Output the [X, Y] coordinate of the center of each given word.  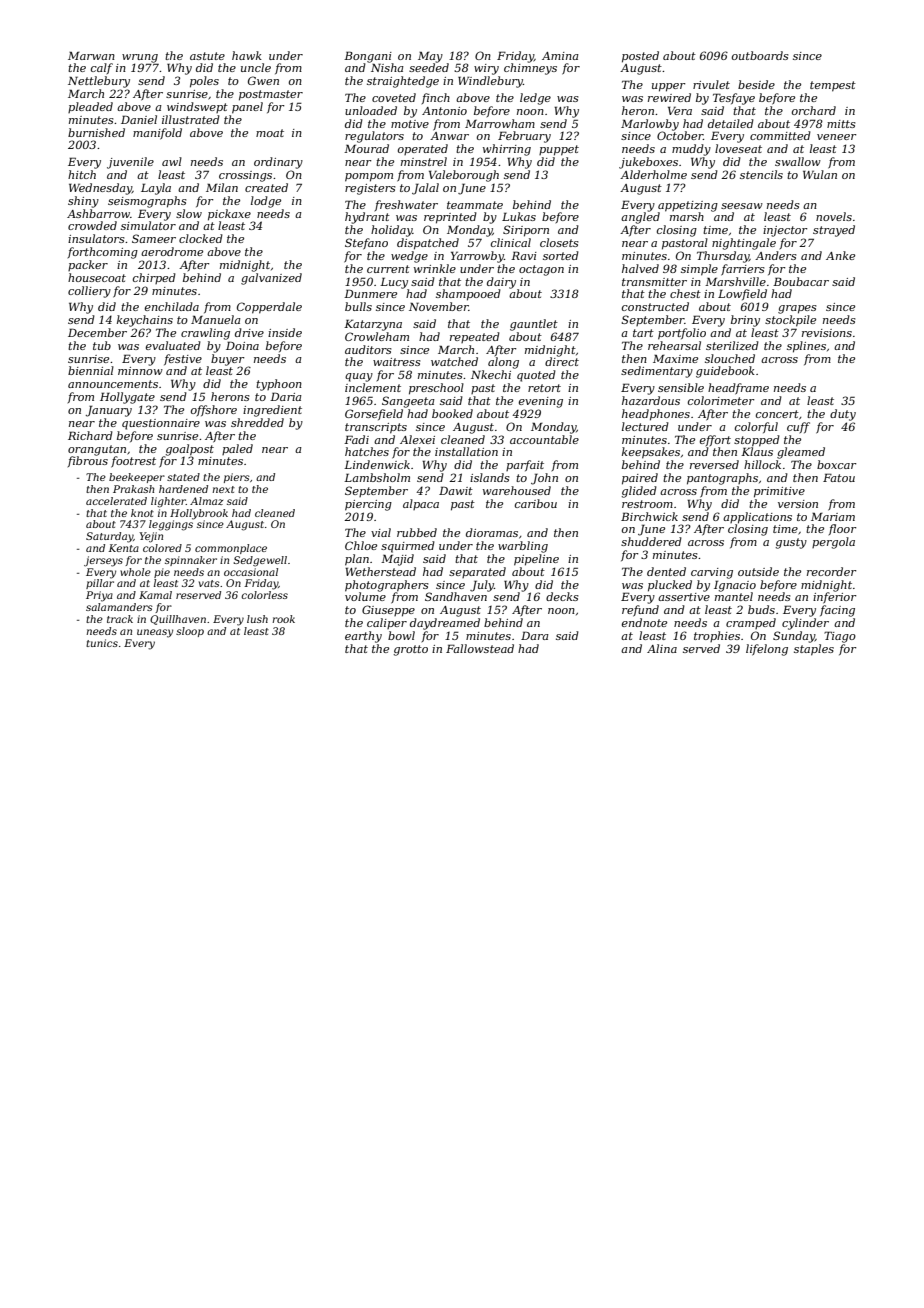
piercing [368, 505]
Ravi [524, 255]
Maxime [675, 358]
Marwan [91, 55]
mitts [841, 124]
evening [541, 402]
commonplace [231, 549]
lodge [266, 202]
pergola [833, 543]
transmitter [654, 282]
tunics [102, 643]
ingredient [272, 411]
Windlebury [490, 82]
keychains [145, 321]
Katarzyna [373, 325]
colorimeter [721, 400]
